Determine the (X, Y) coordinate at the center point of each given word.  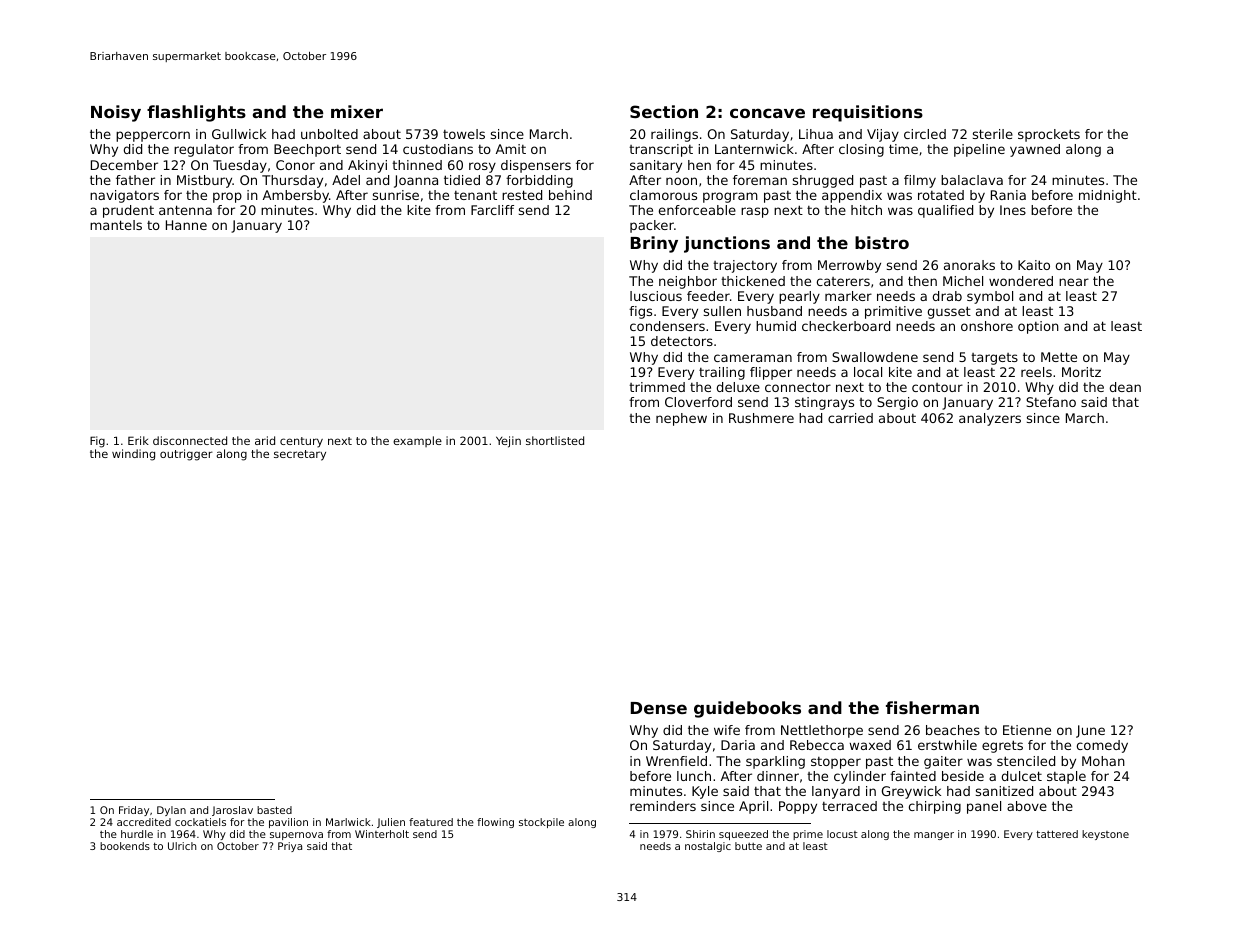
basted (274, 810)
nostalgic (708, 847)
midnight (1108, 196)
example (417, 441)
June (1090, 731)
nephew (681, 419)
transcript (661, 150)
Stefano (1051, 402)
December (124, 165)
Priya (290, 847)
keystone (1105, 835)
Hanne (186, 225)
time (903, 149)
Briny (654, 244)
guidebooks (747, 709)
